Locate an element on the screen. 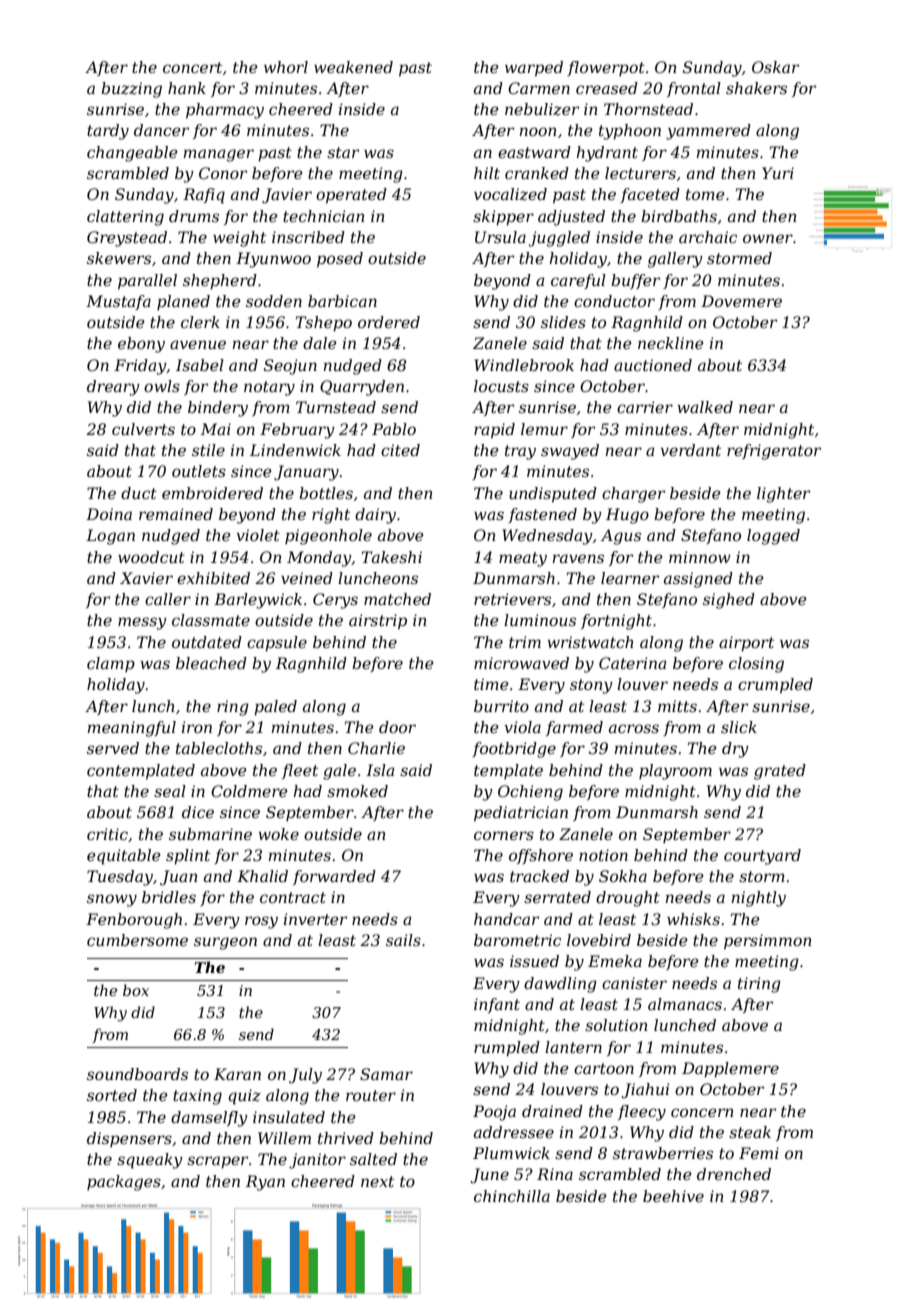 The image size is (908, 1316). tardy is located at coordinates (108, 132).
